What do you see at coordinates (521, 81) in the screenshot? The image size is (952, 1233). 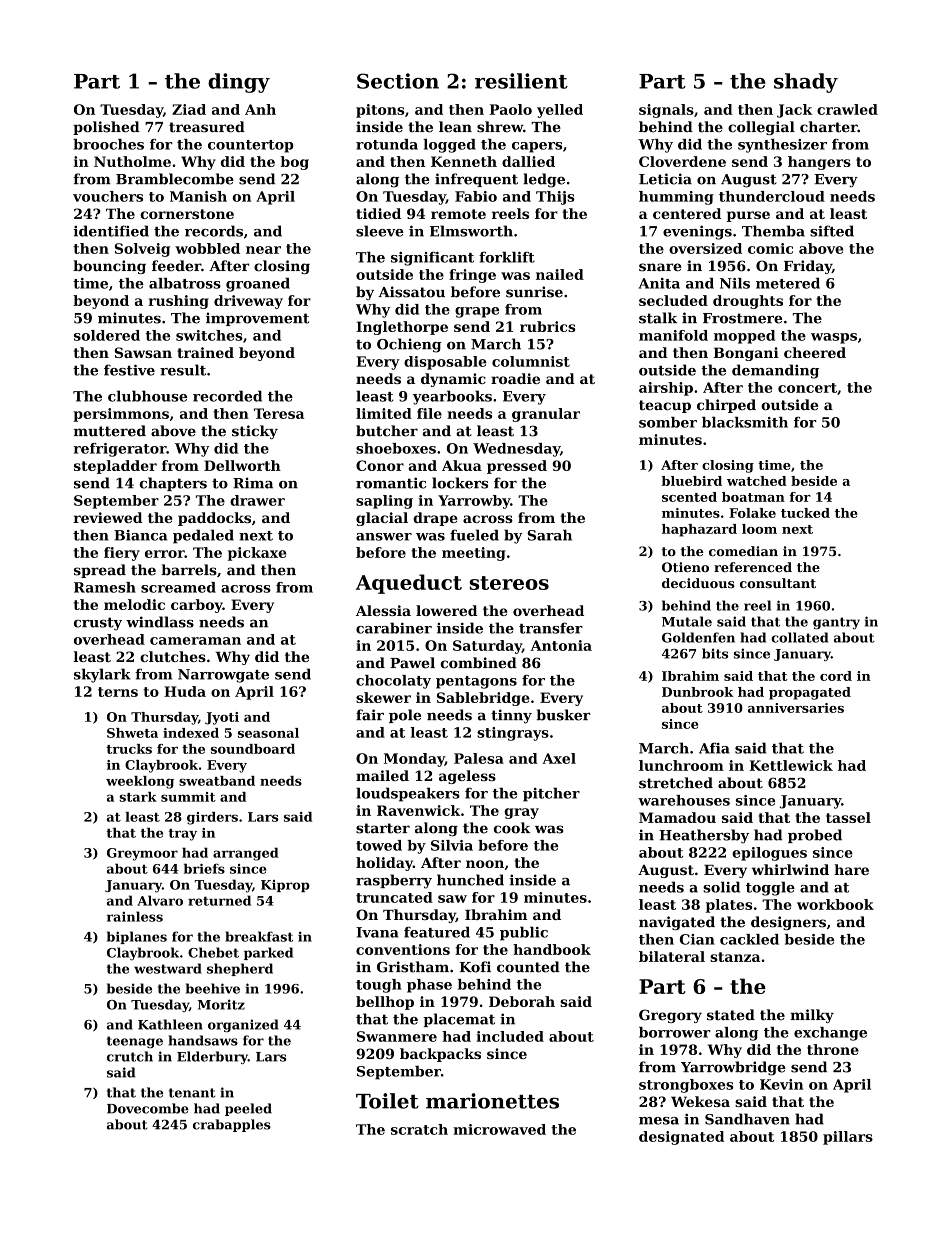 I see `resilient` at bounding box center [521, 81].
